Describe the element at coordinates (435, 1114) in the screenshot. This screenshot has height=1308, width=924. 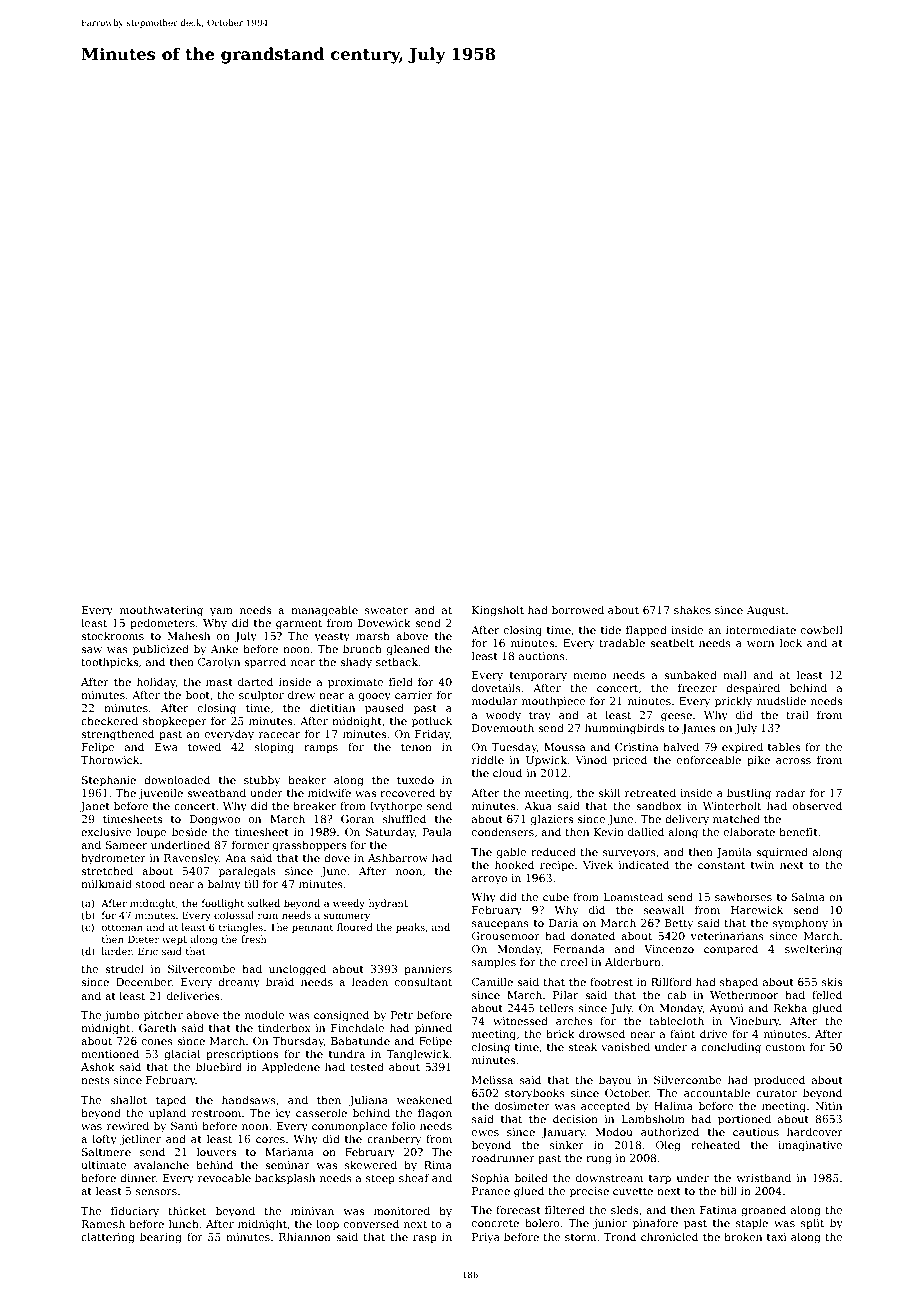
I see `flagon` at that location.
